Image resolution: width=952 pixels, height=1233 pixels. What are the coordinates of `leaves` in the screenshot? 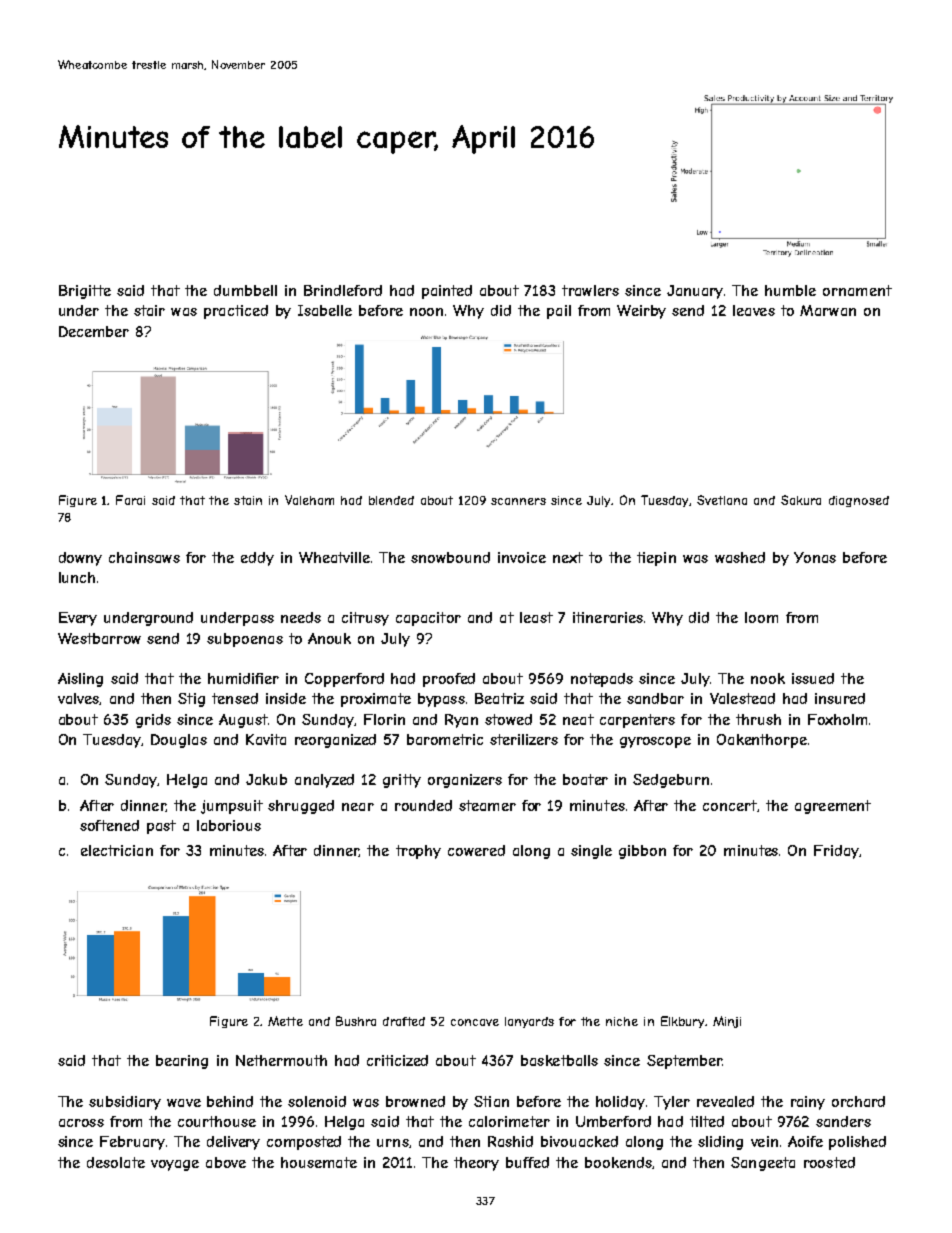 It's located at (754, 310).
